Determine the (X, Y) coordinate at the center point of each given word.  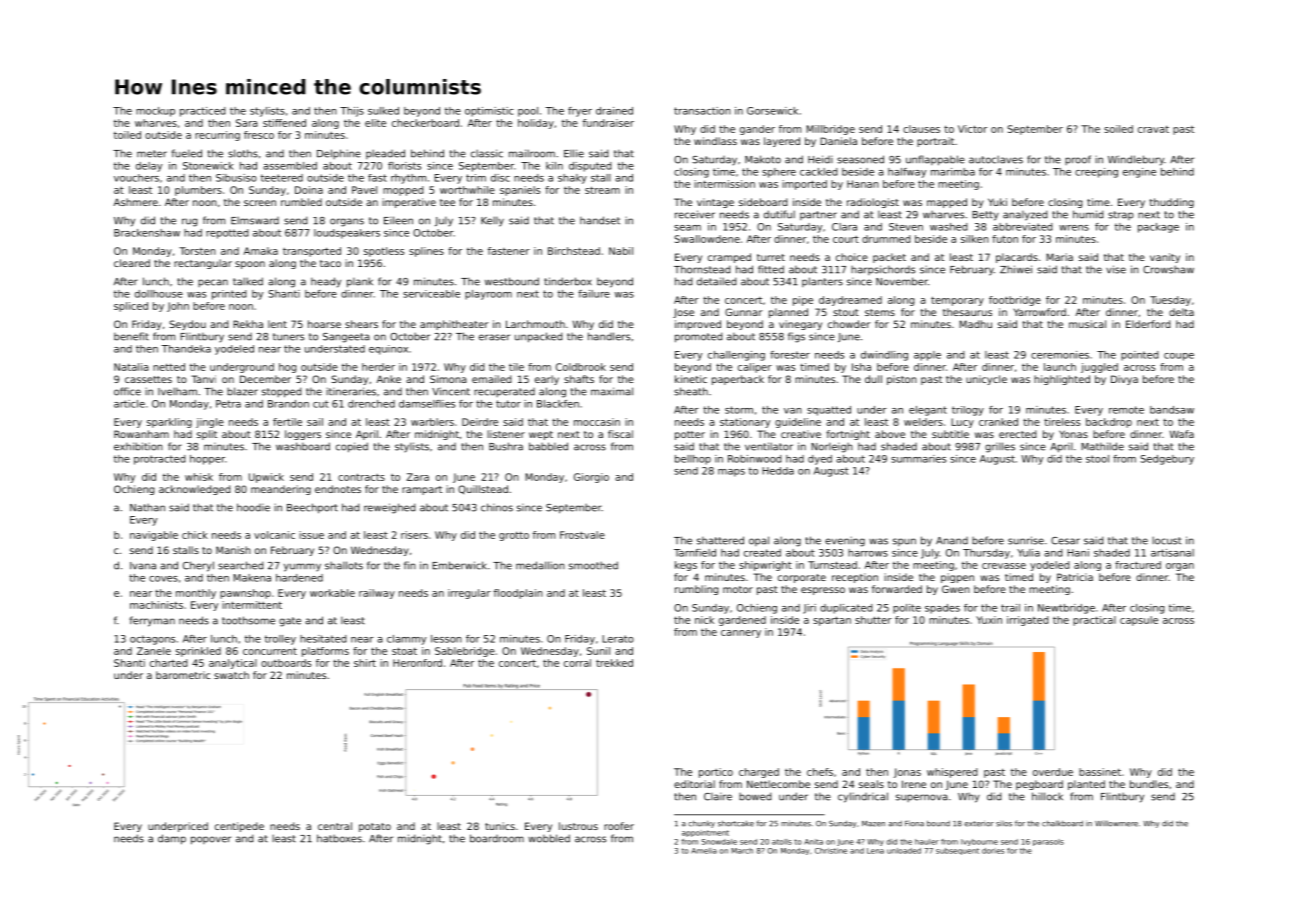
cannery (741, 634)
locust (1166, 540)
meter (152, 154)
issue (311, 535)
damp (172, 839)
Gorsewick (772, 111)
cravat (1153, 129)
